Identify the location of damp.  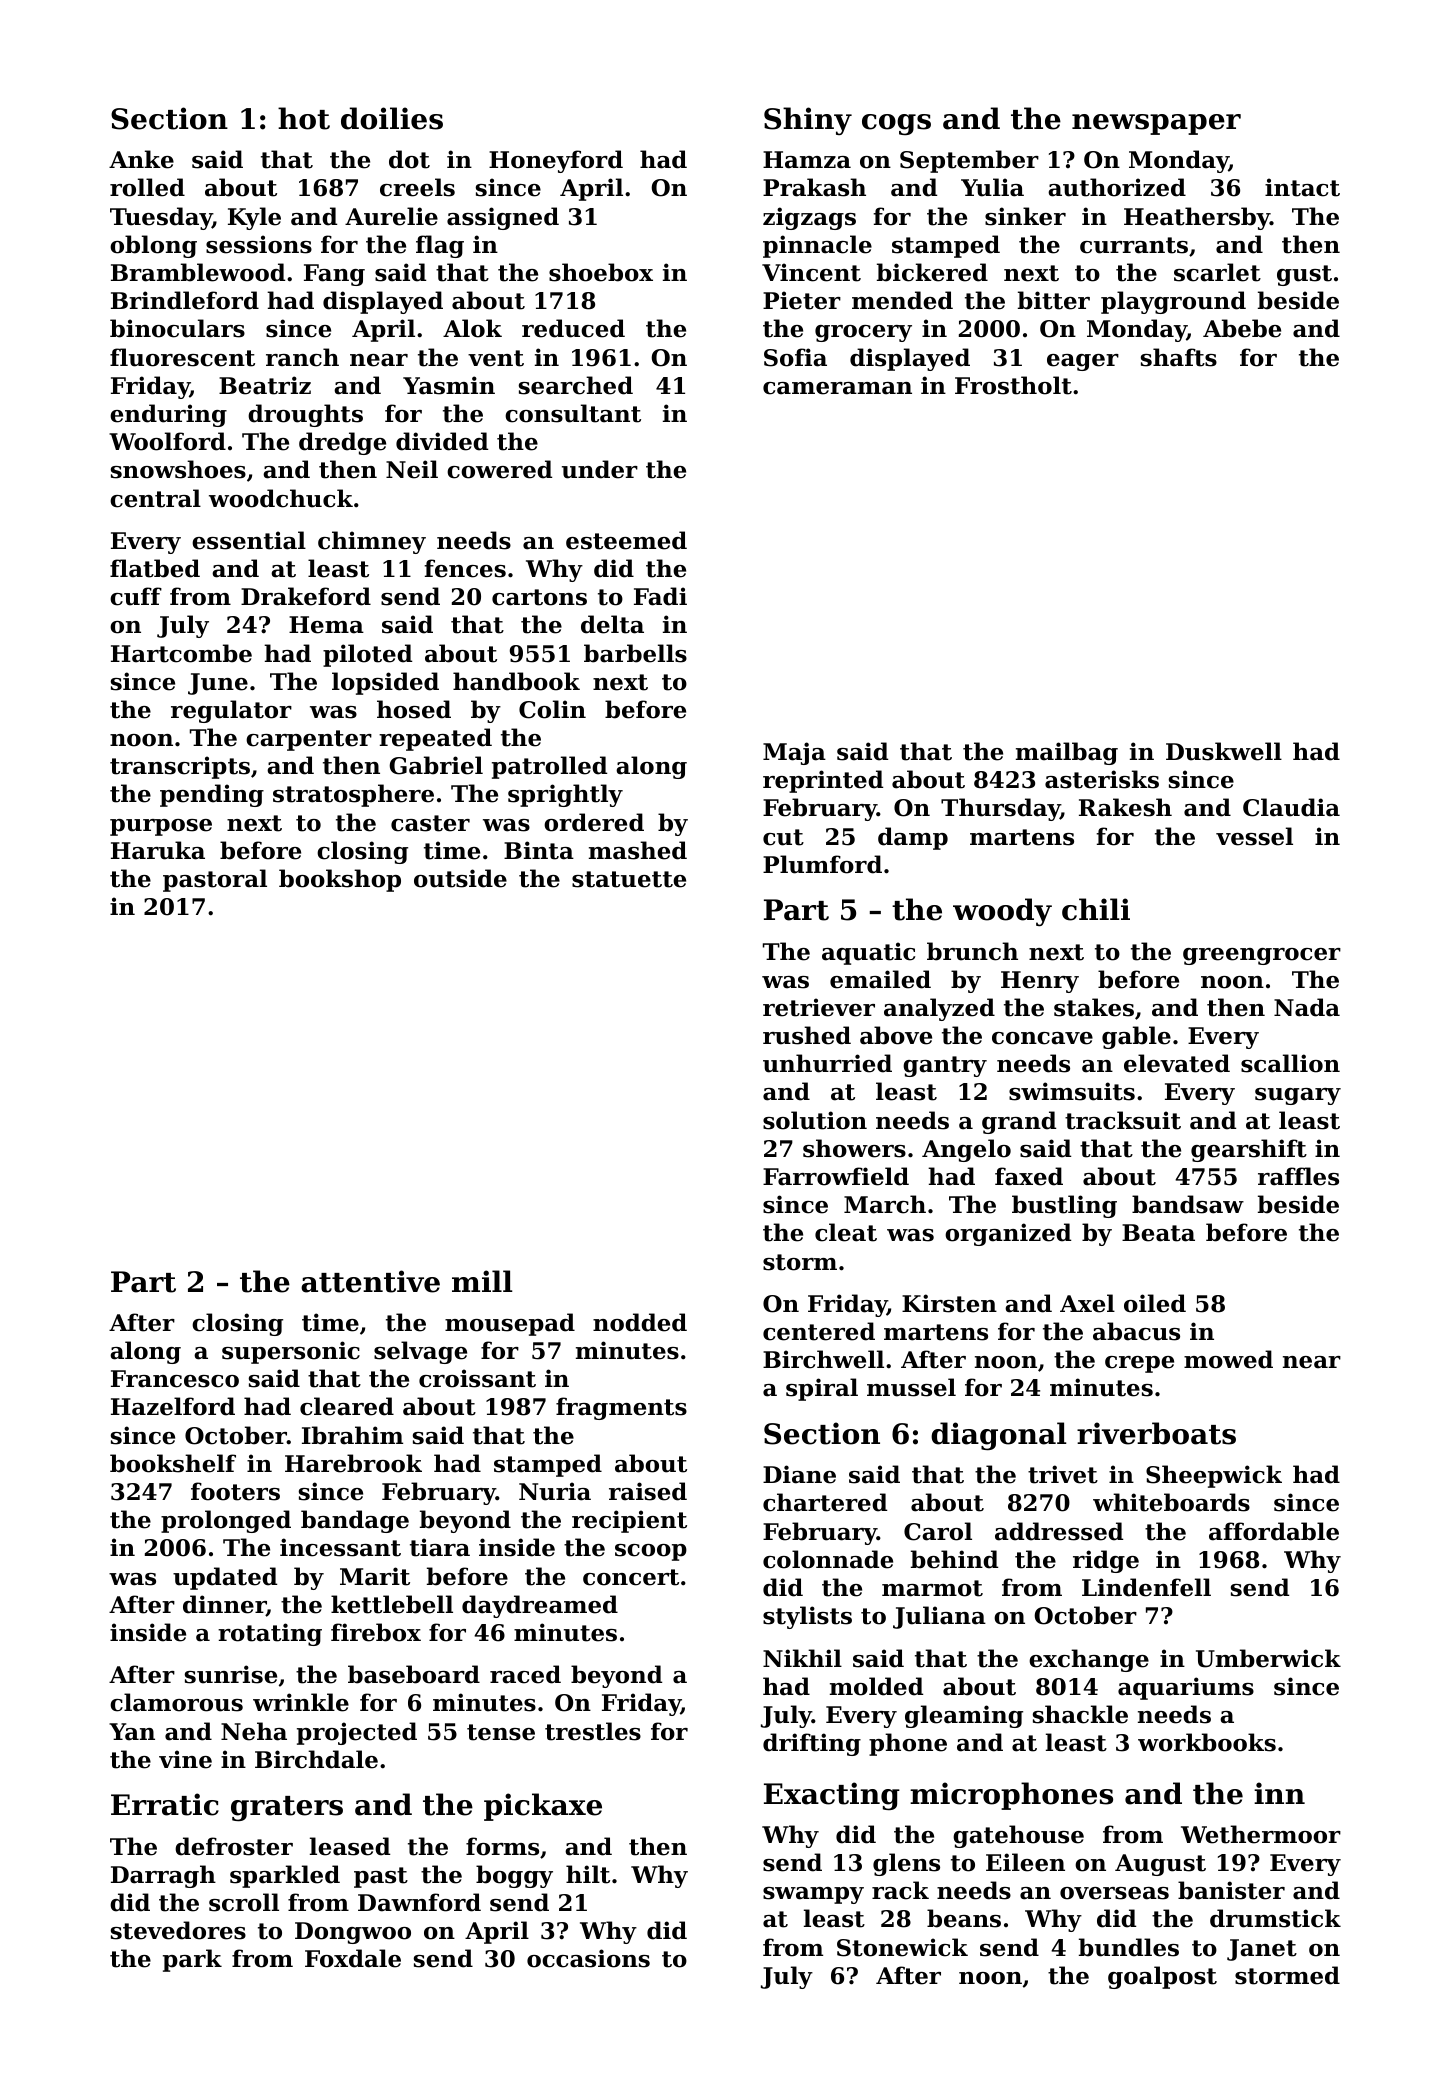
(913, 838).
